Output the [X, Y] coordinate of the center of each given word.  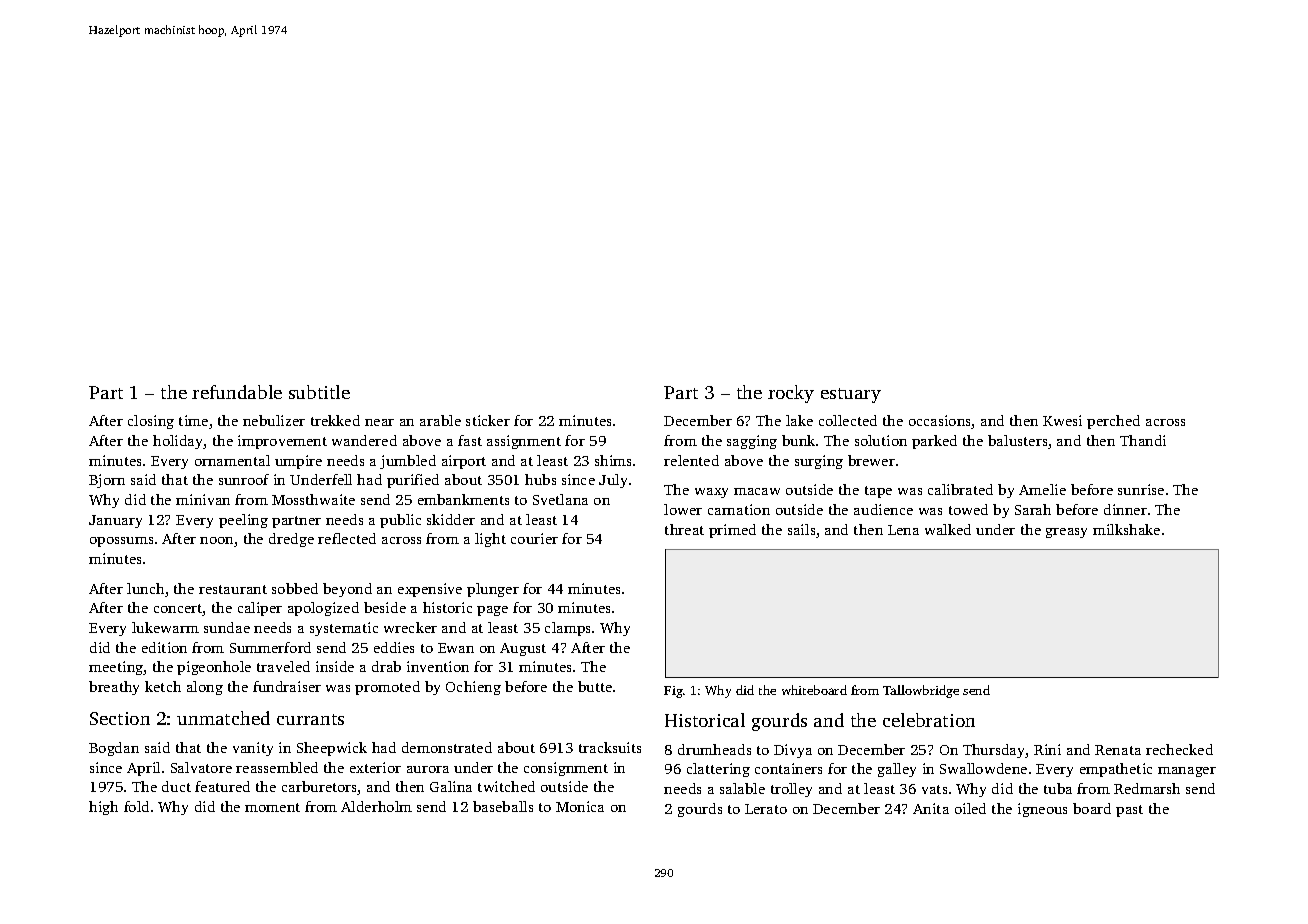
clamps [567, 629]
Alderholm [376, 806]
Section [120, 718]
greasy [1066, 533]
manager [1187, 772]
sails [801, 529]
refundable [237, 392]
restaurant [233, 589]
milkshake [1126, 529]
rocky [791, 394]
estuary [851, 395]
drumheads [714, 749]
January [115, 521]
